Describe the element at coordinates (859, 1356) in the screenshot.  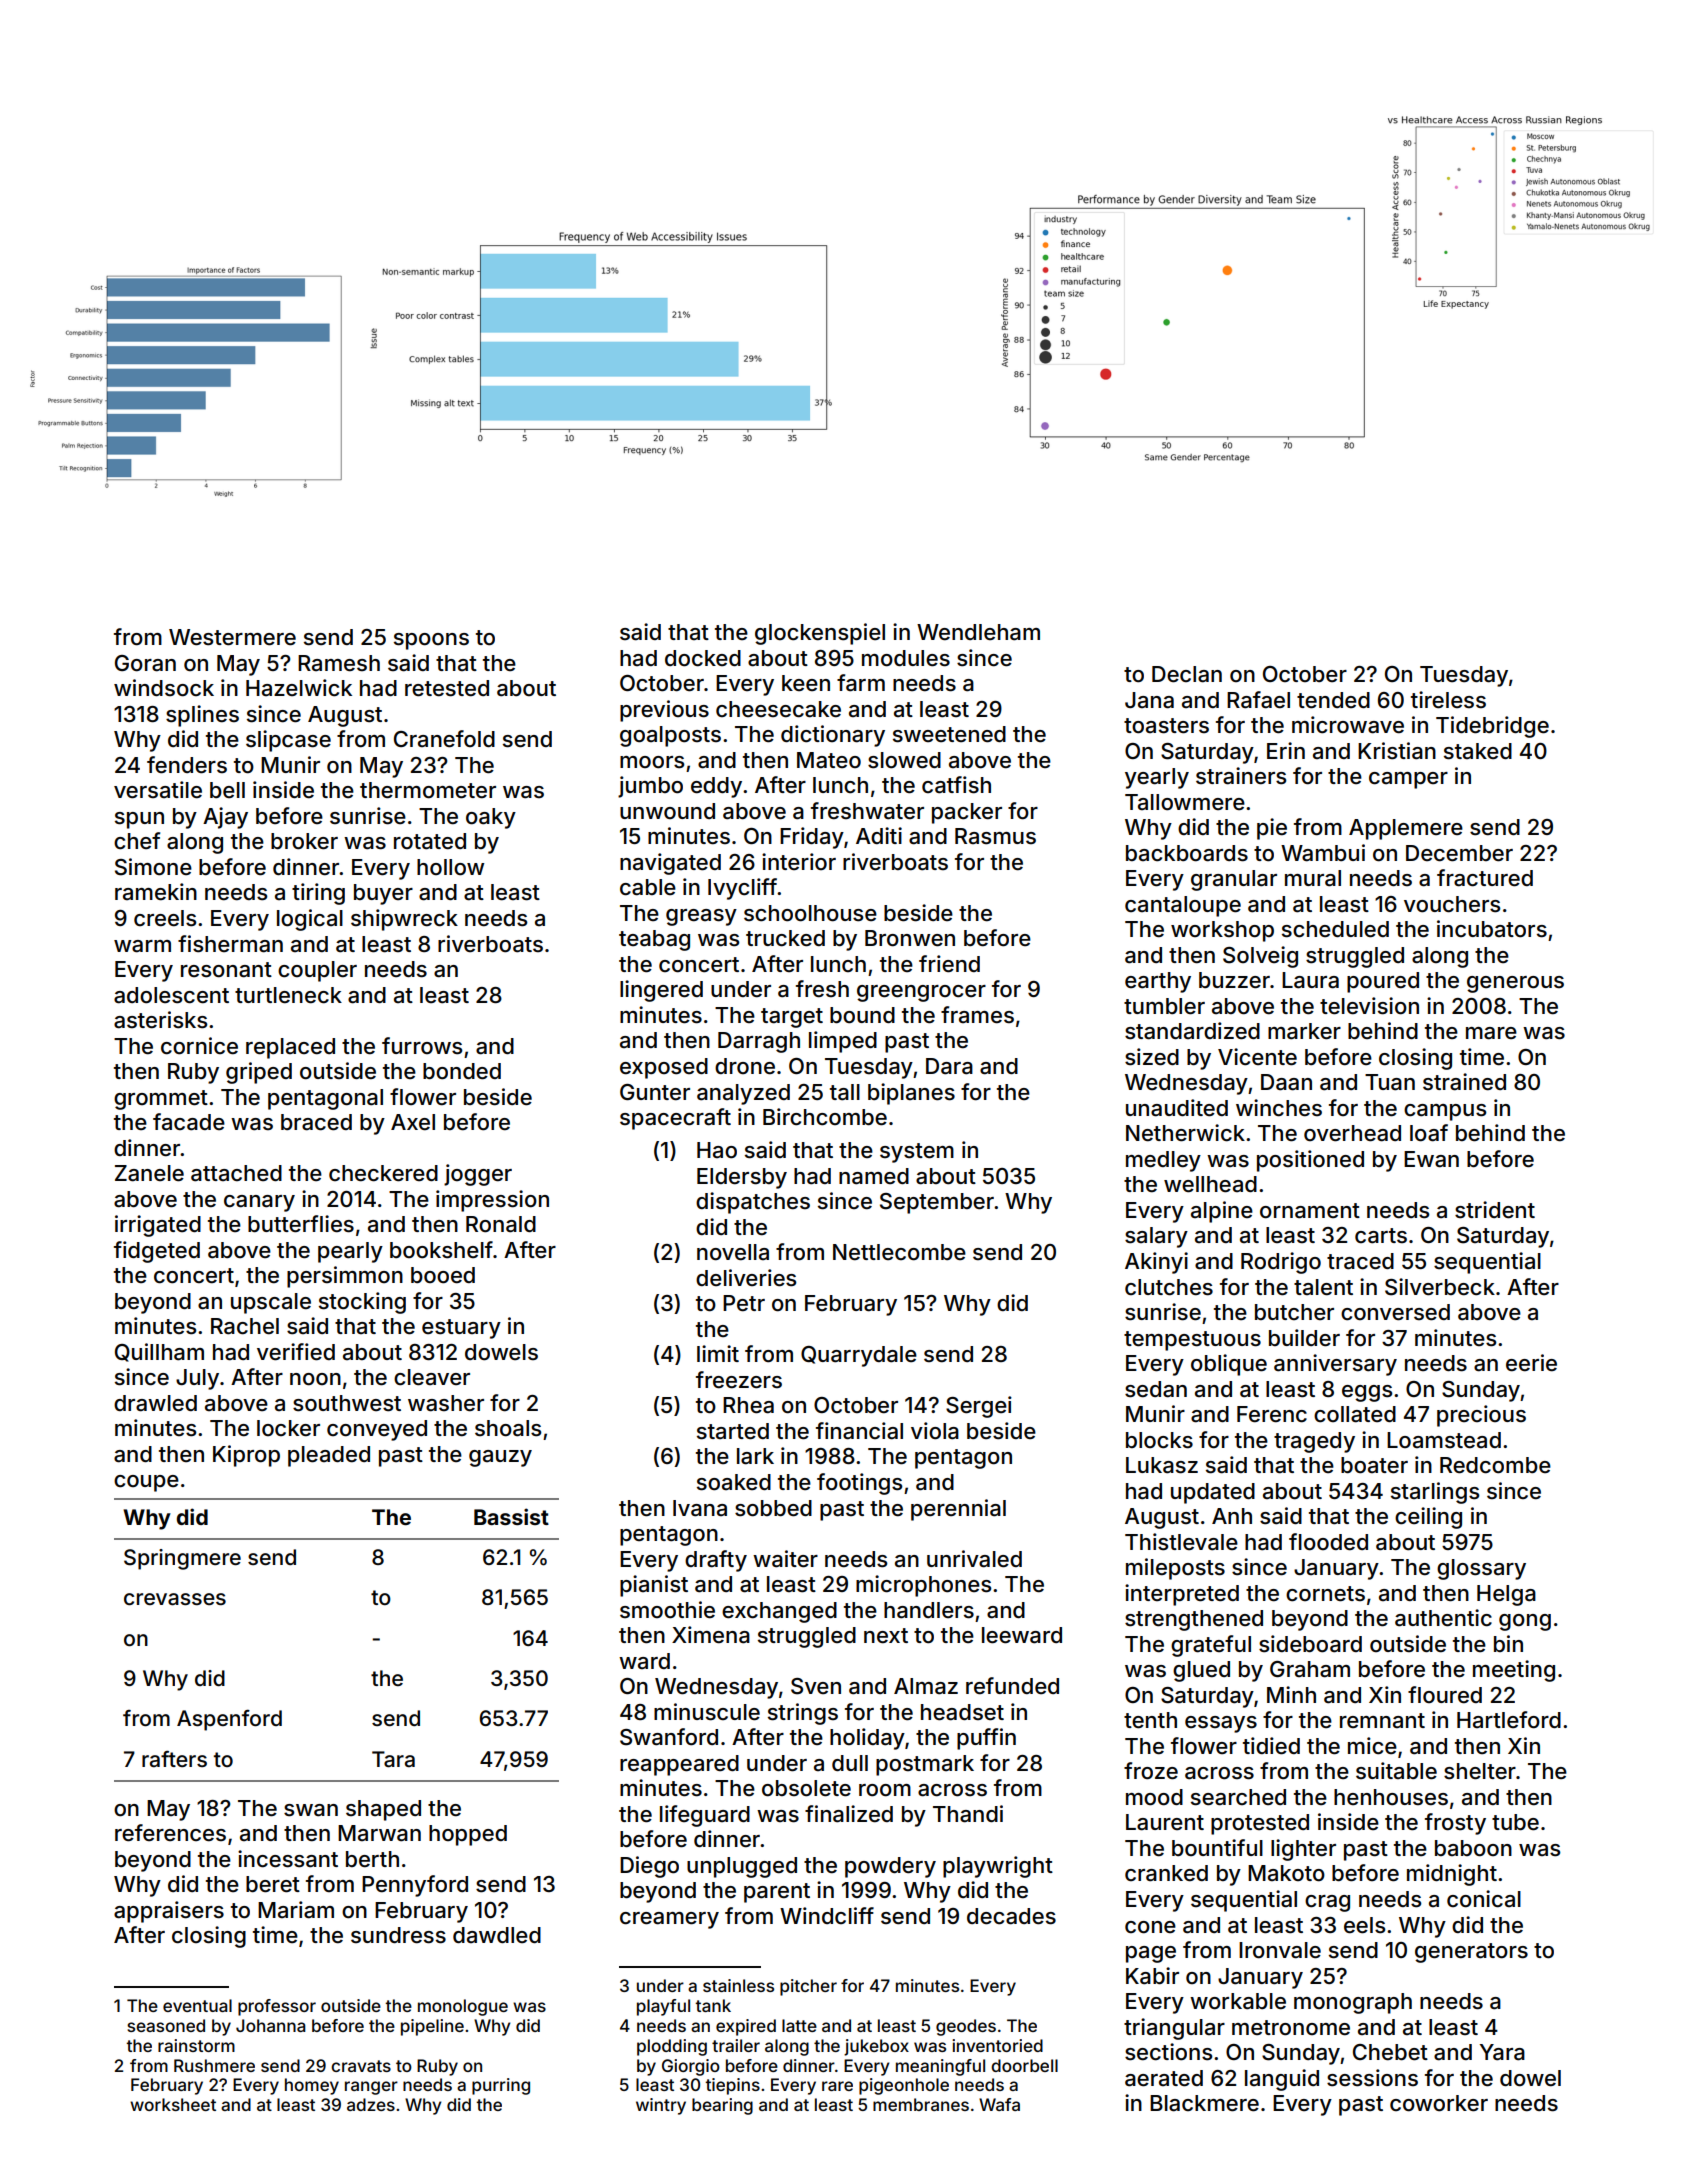
I see `Quarrydale` at that location.
